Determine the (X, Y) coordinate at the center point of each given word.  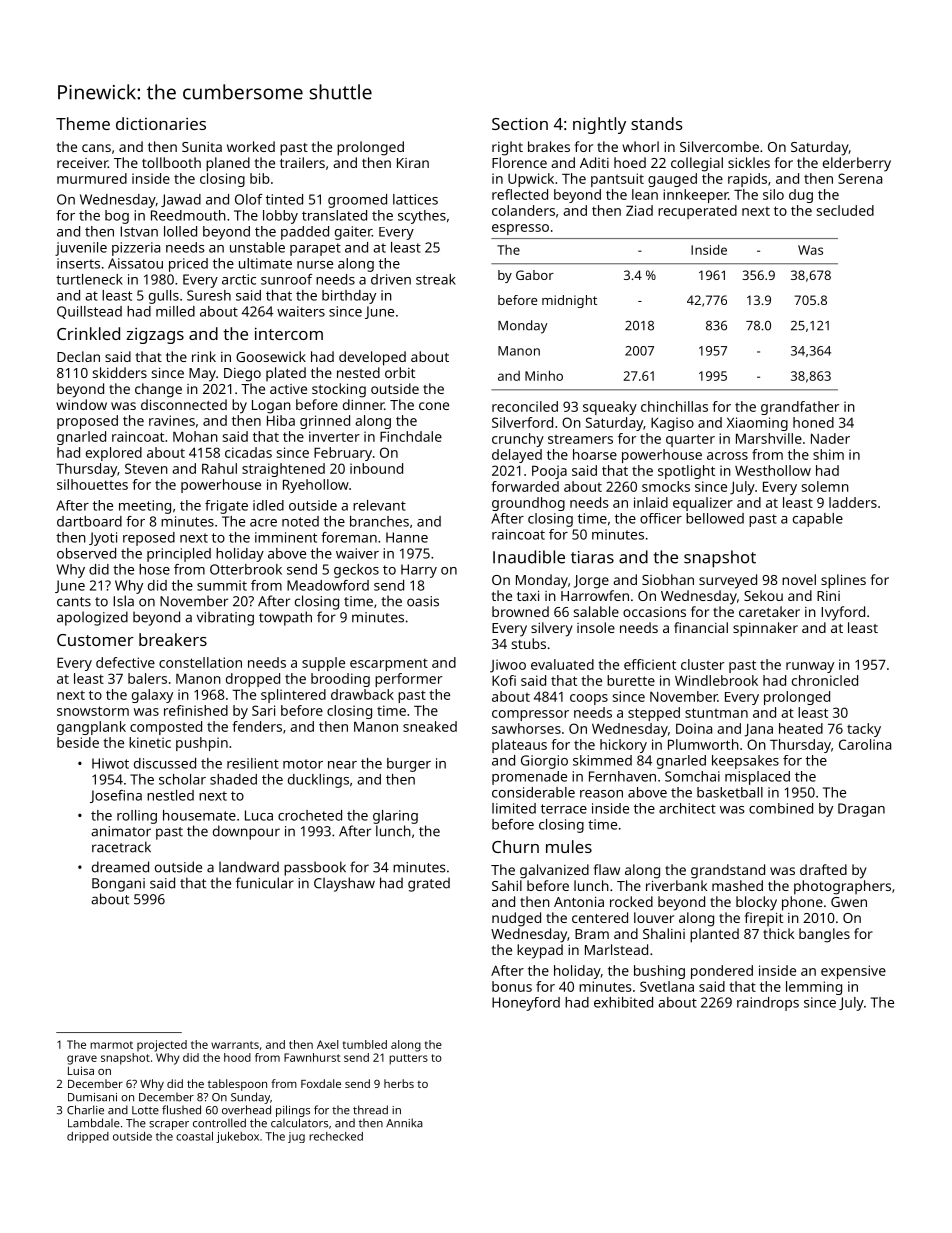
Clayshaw (344, 884)
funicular (265, 883)
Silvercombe (719, 146)
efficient (650, 664)
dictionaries (161, 123)
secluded (845, 210)
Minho (544, 375)
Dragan (861, 810)
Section (520, 123)
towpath (285, 618)
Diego (242, 375)
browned (520, 611)
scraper (169, 1125)
